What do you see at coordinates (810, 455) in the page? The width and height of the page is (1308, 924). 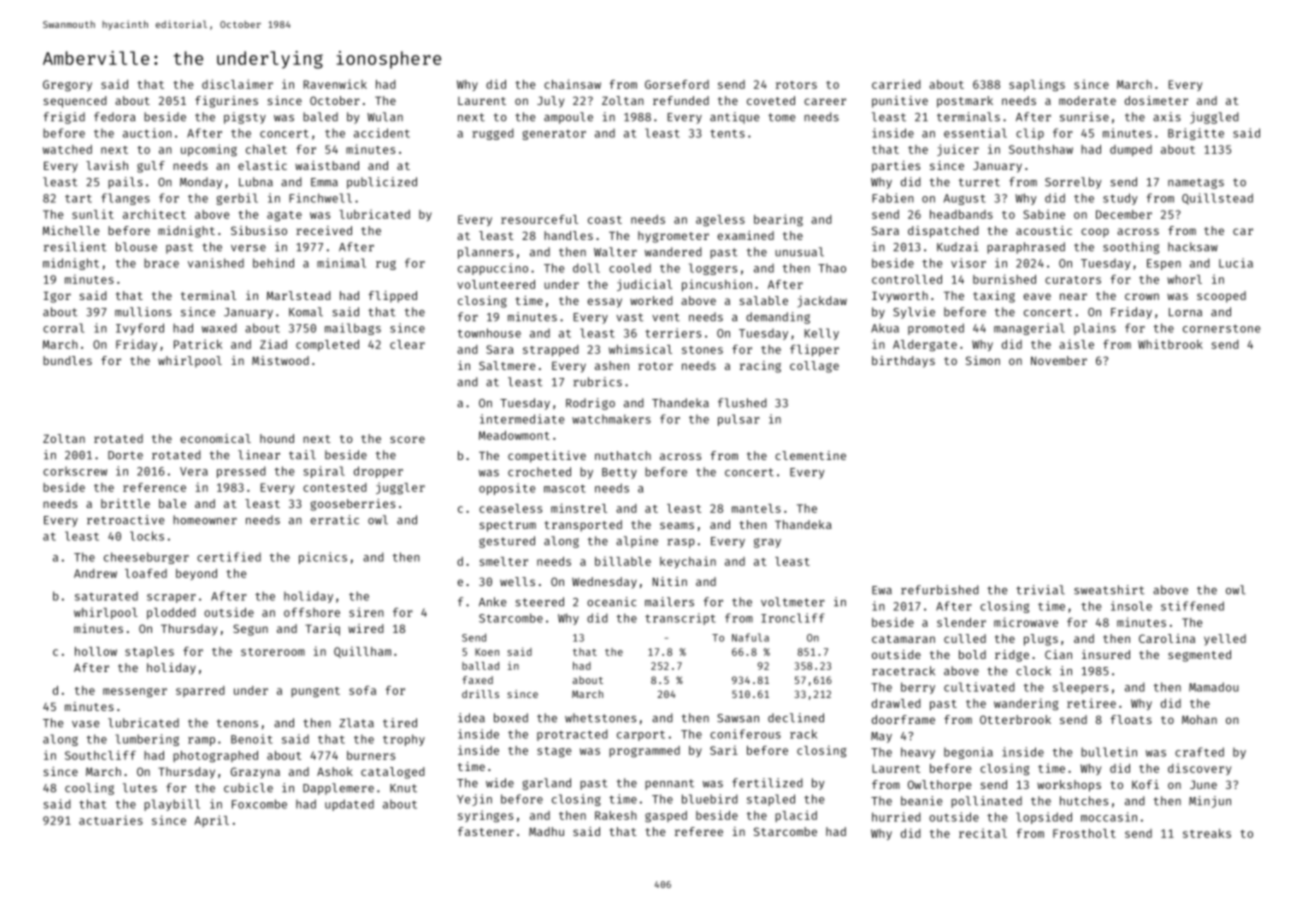 I see `clementine` at bounding box center [810, 455].
